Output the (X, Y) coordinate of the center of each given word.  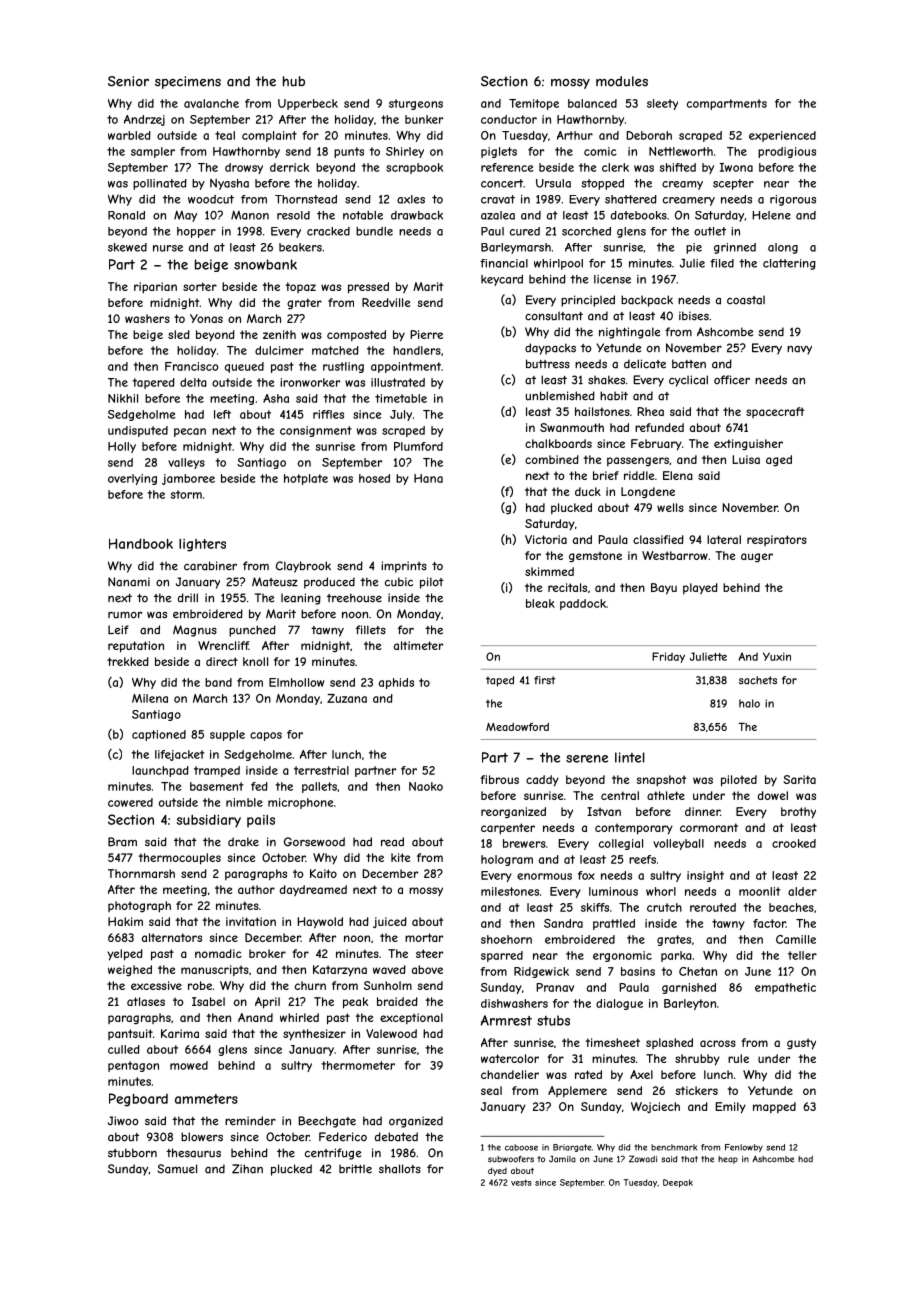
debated (396, 1137)
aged (779, 461)
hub (294, 81)
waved (389, 969)
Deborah (649, 135)
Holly (122, 447)
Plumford (418, 446)
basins (638, 971)
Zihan (247, 1169)
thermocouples (179, 859)
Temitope (534, 104)
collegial (621, 844)
